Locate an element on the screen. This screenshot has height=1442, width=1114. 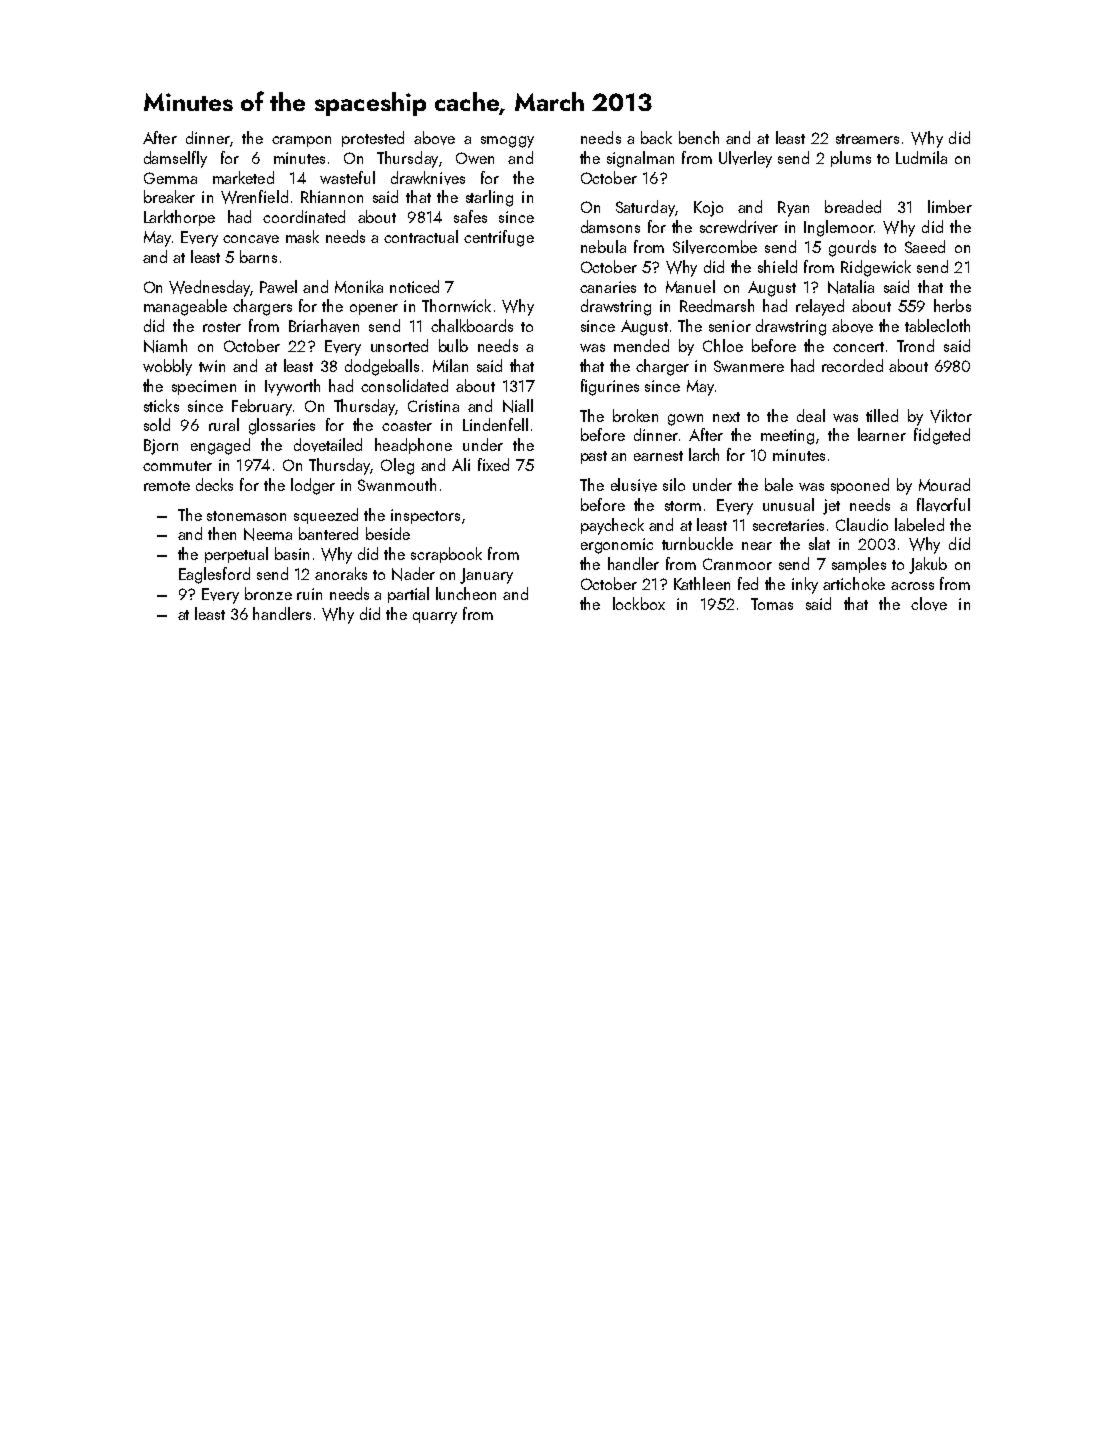
Niall is located at coordinates (518, 406).
